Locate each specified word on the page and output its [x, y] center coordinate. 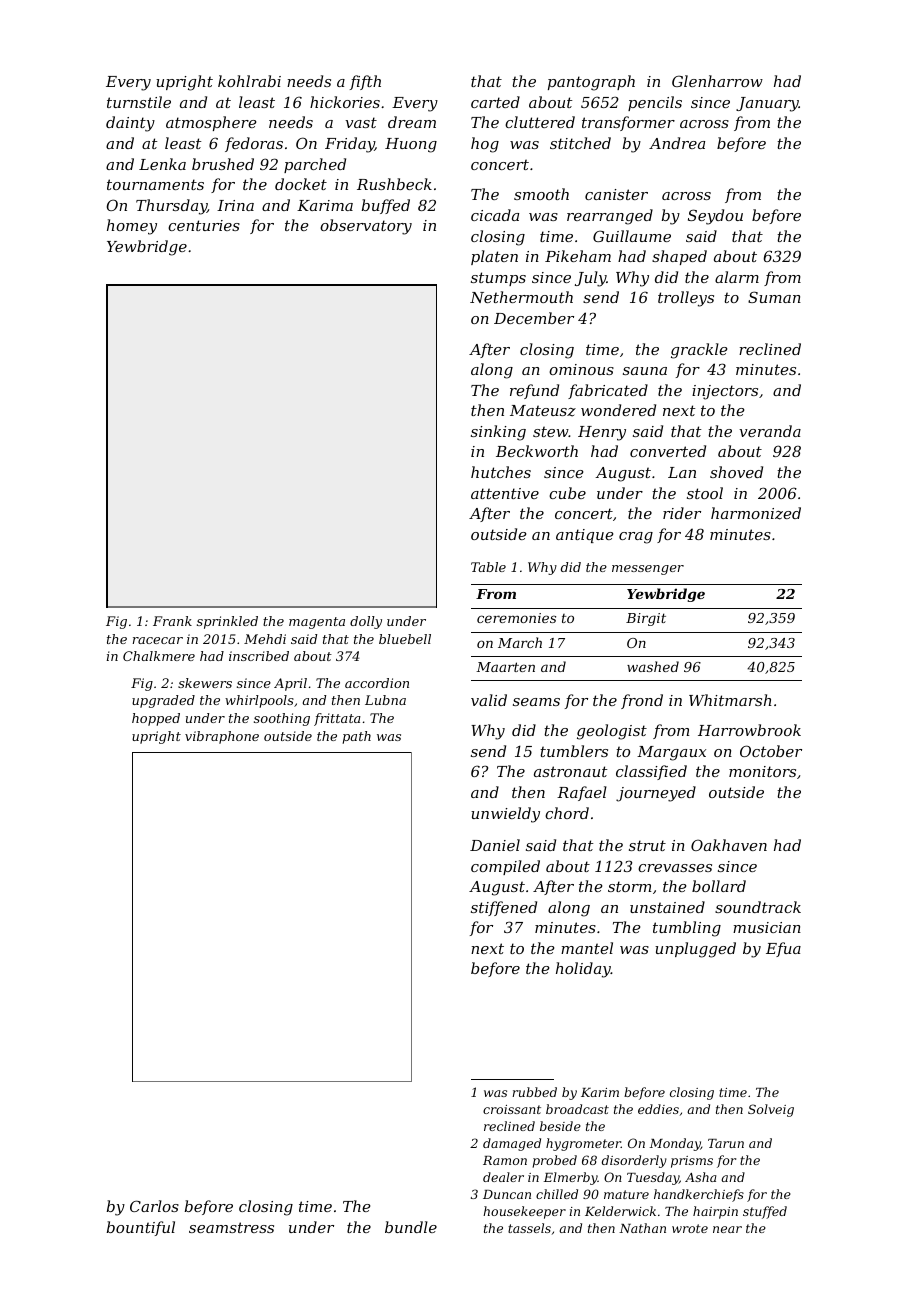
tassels [529, 1228]
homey [132, 227]
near [727, 1229]
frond [642, 701]
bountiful [141, 1228]
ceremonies [516, 618]
